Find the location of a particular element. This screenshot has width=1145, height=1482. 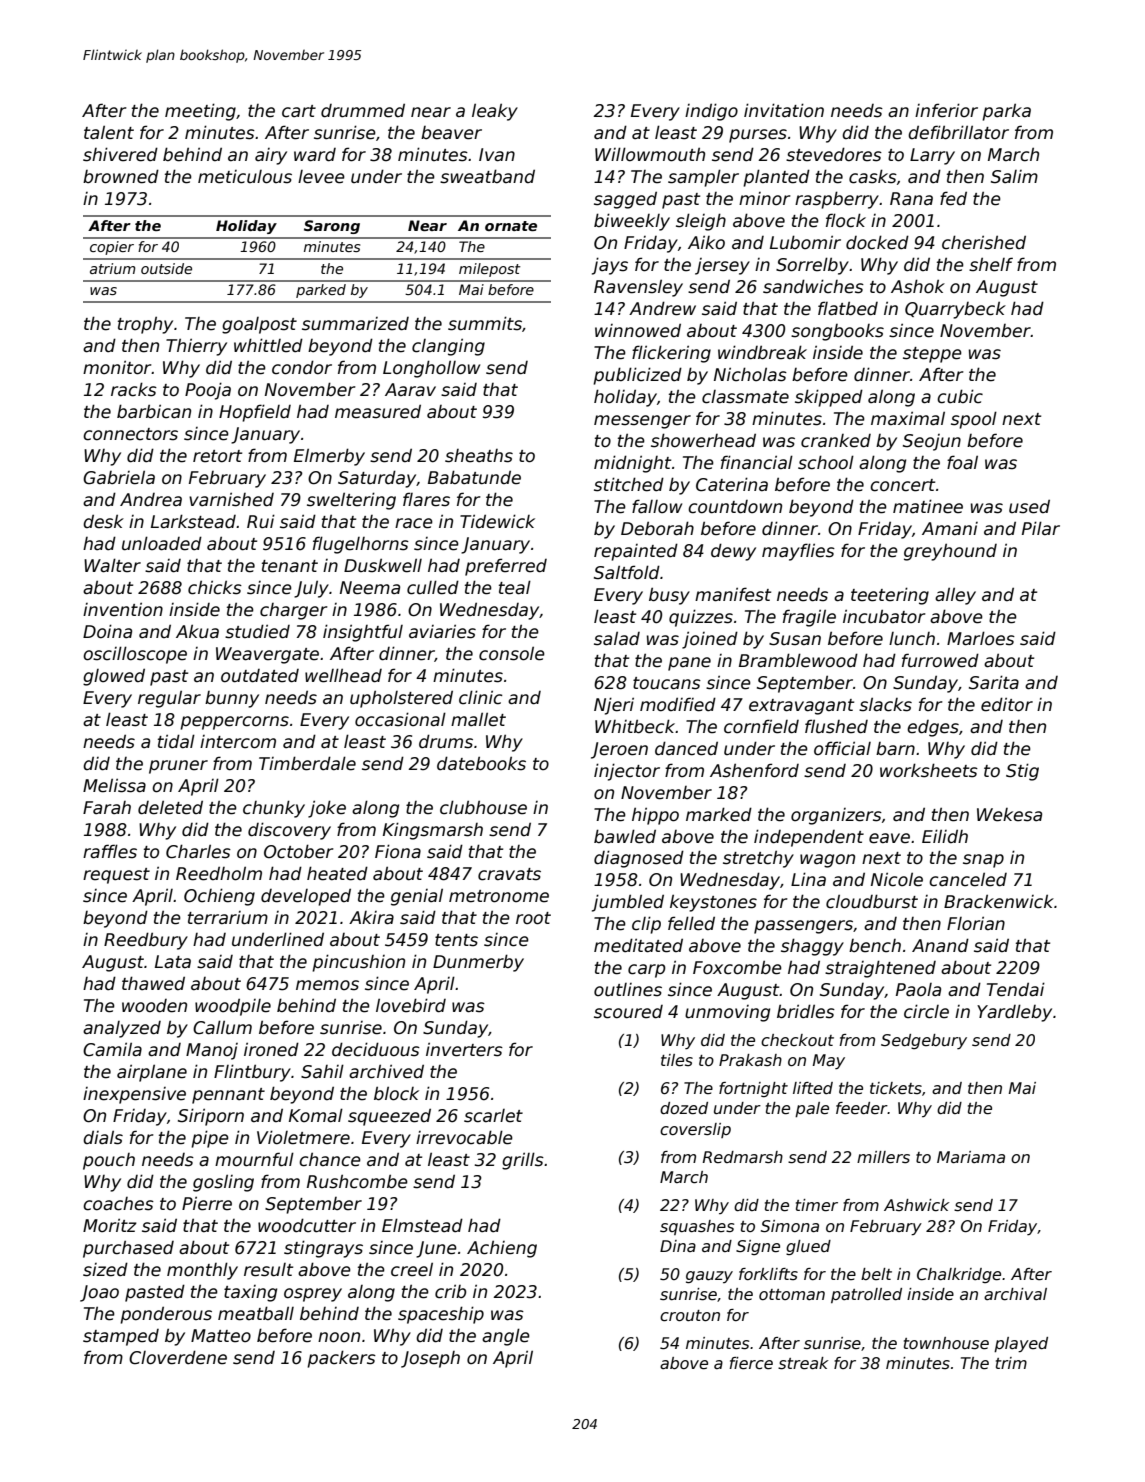

cherished is located at coordinates (984, 242).
